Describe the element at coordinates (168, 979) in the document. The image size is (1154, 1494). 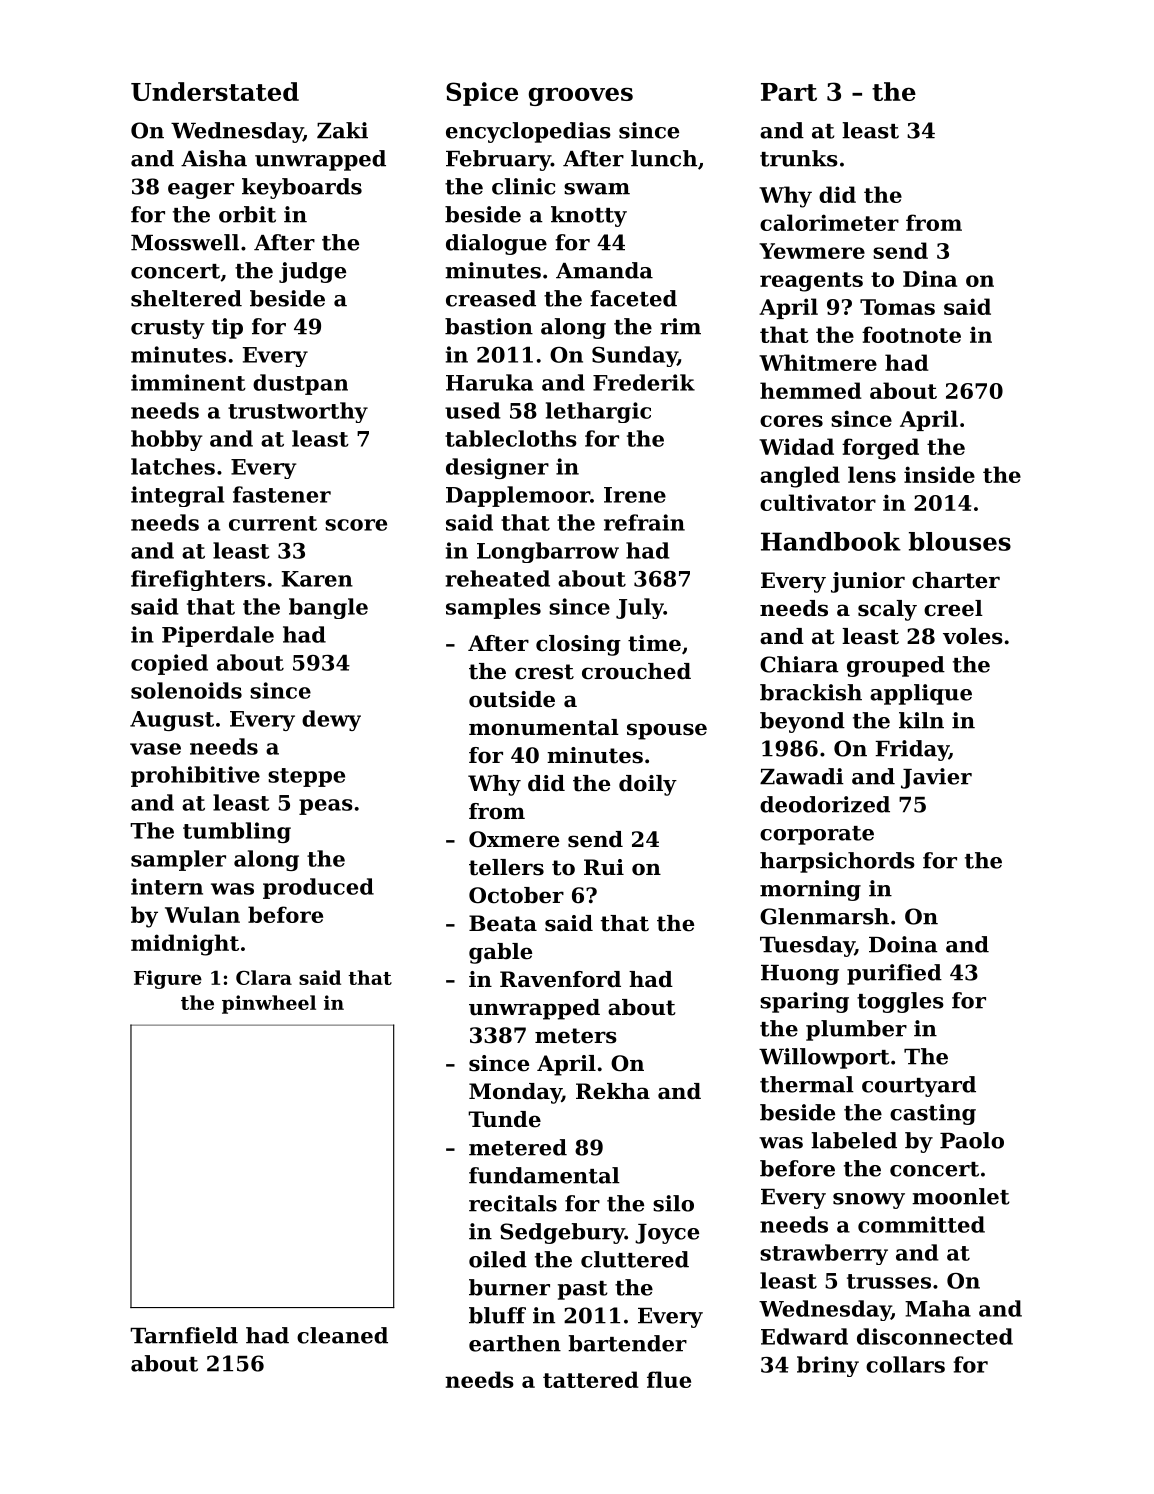
I see `Figure` at that location.
